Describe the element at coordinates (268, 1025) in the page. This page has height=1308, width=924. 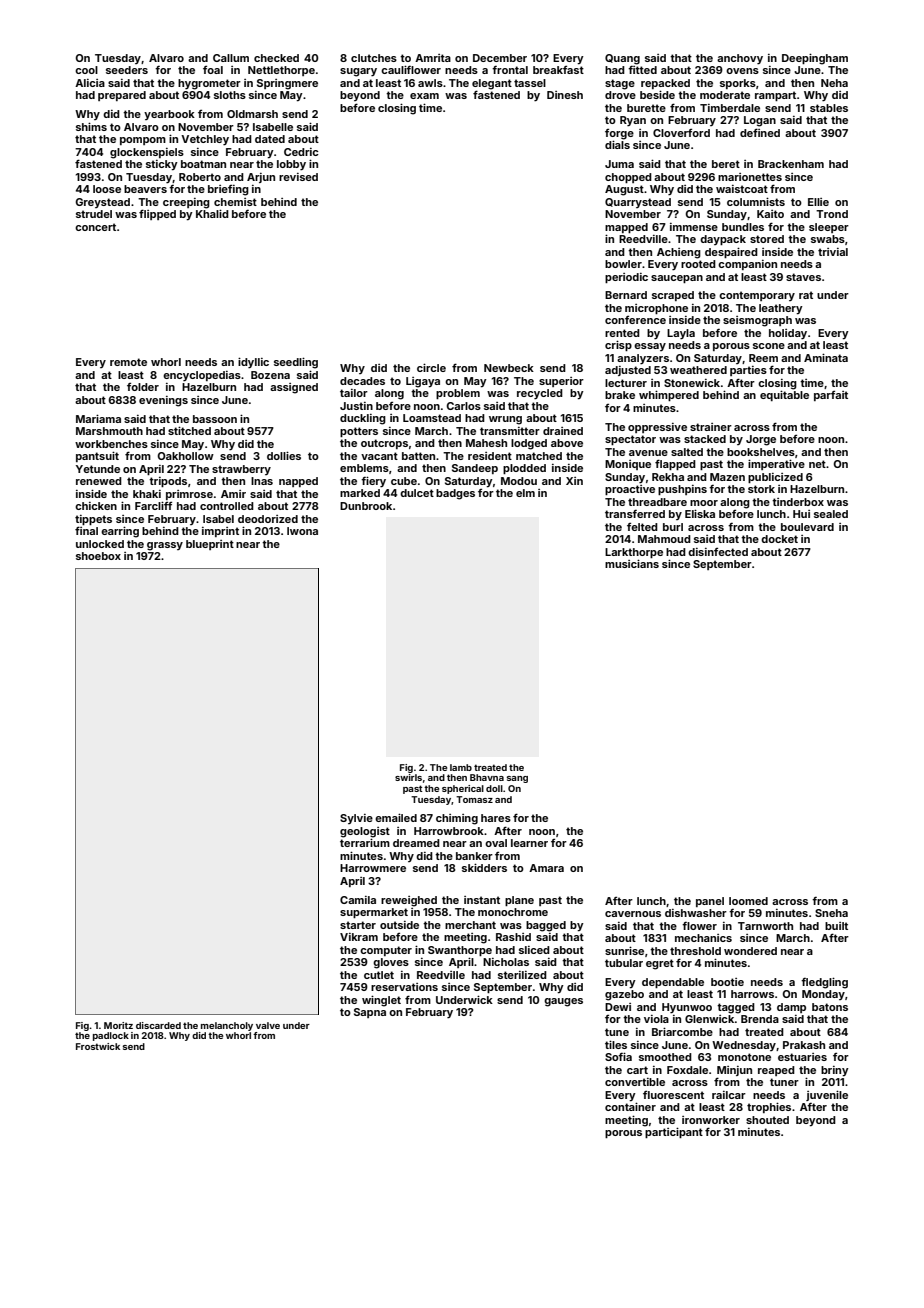
I see `valve` at that location.
